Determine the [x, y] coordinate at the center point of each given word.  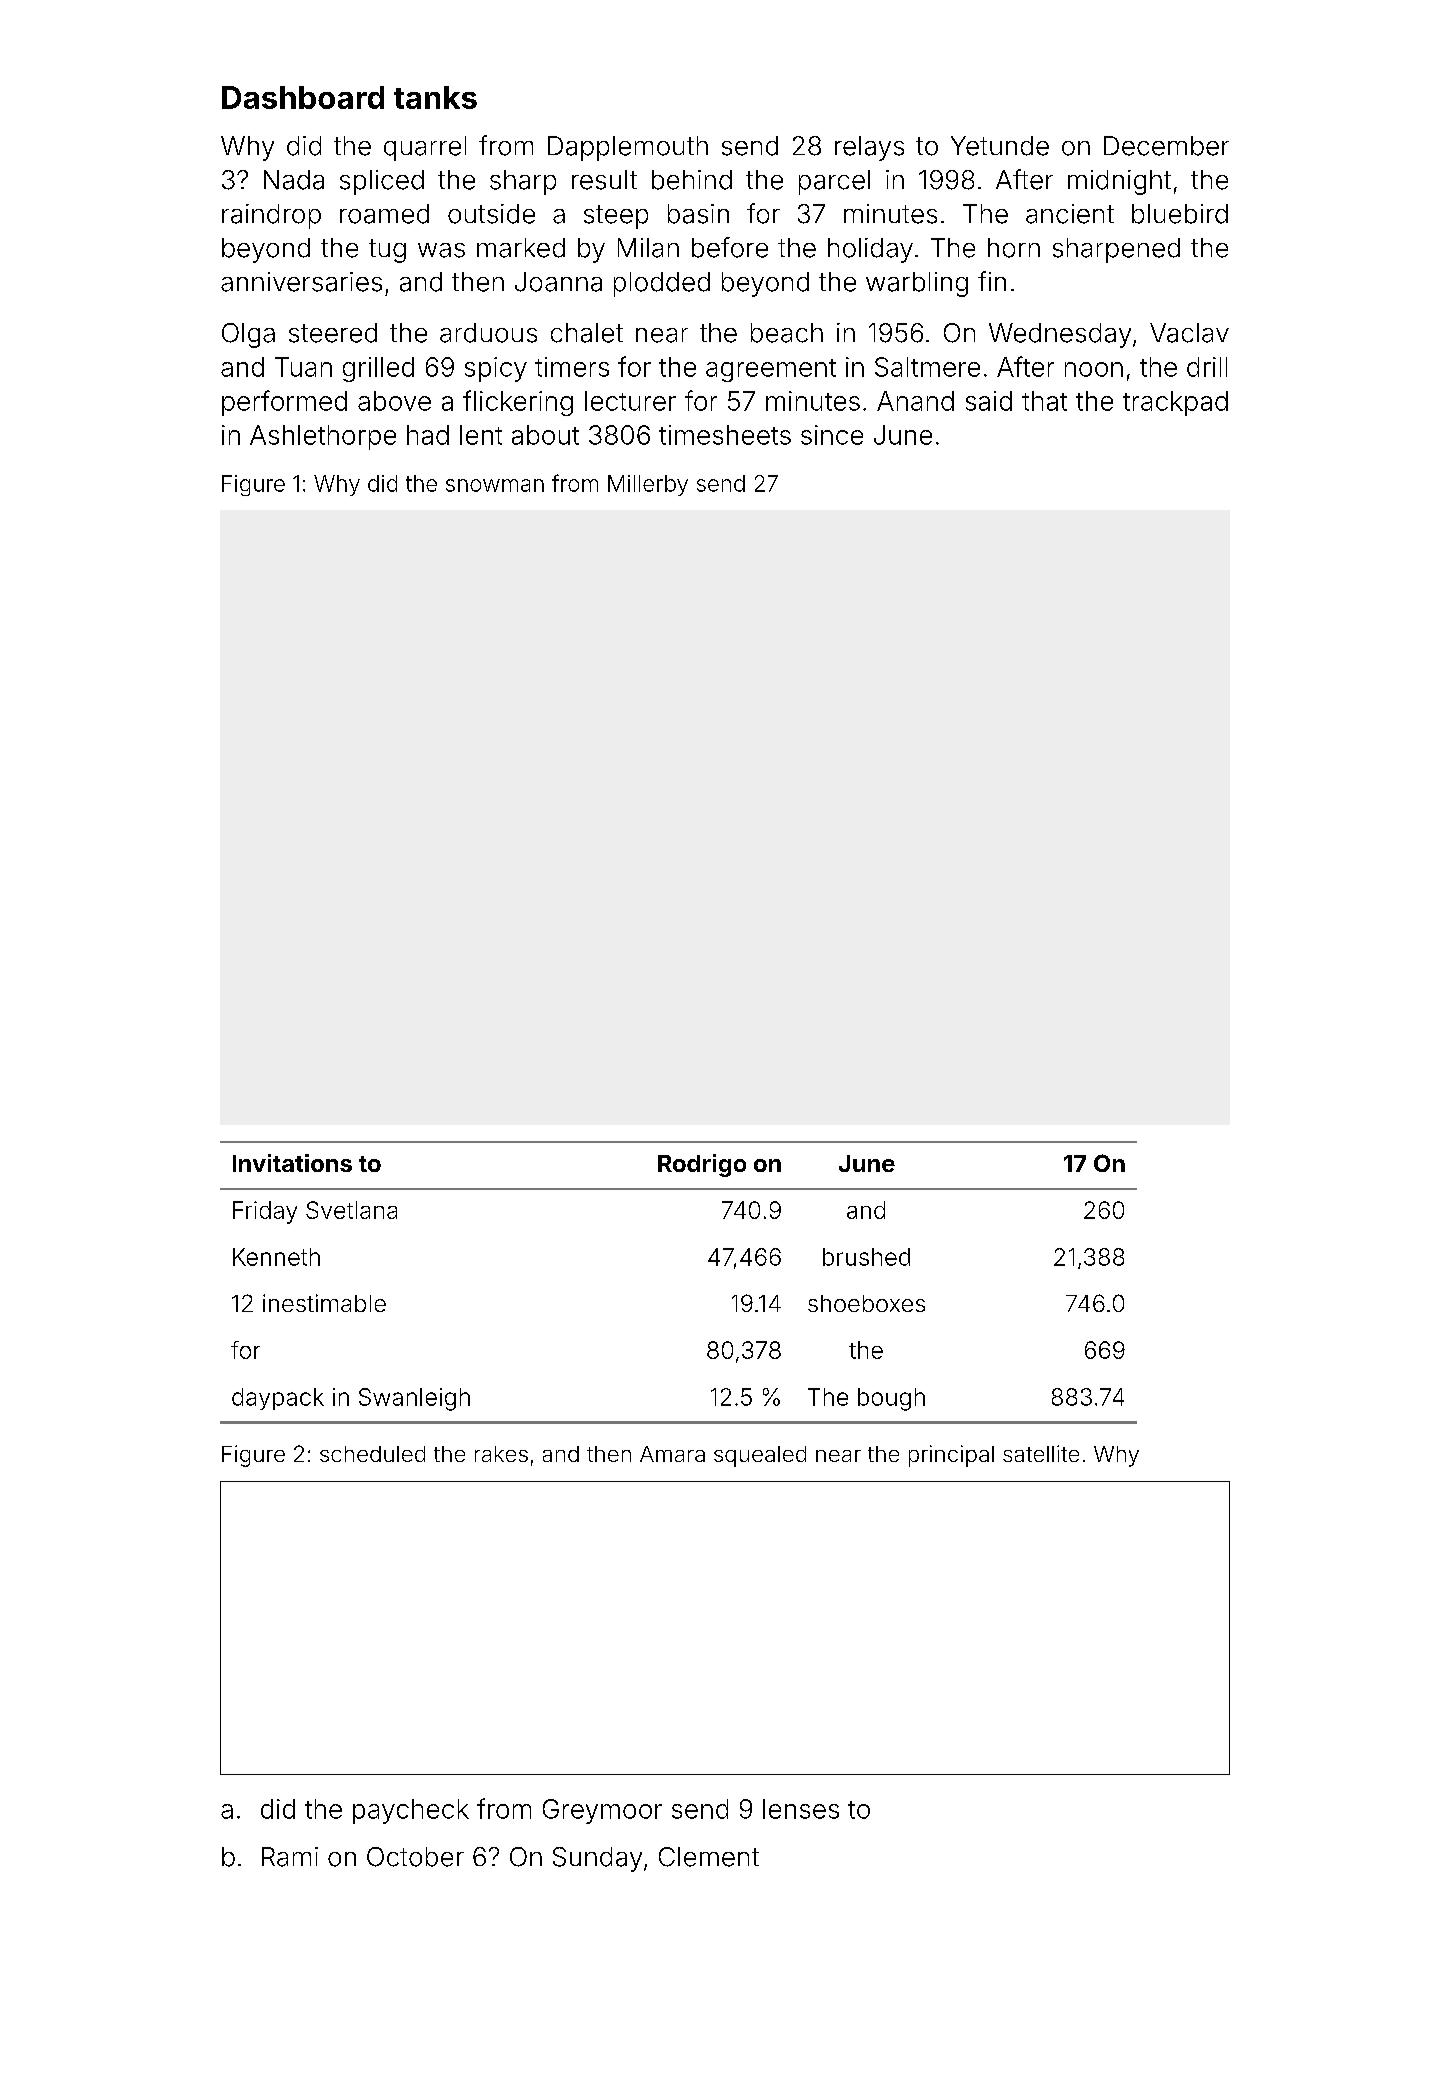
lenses [801, 1809]
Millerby [648, 485]
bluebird [1180, 214]
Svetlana [351, 1210]
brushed [866, 1257]
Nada [294, 180]
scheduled [372, 1454]
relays [869, 148]
